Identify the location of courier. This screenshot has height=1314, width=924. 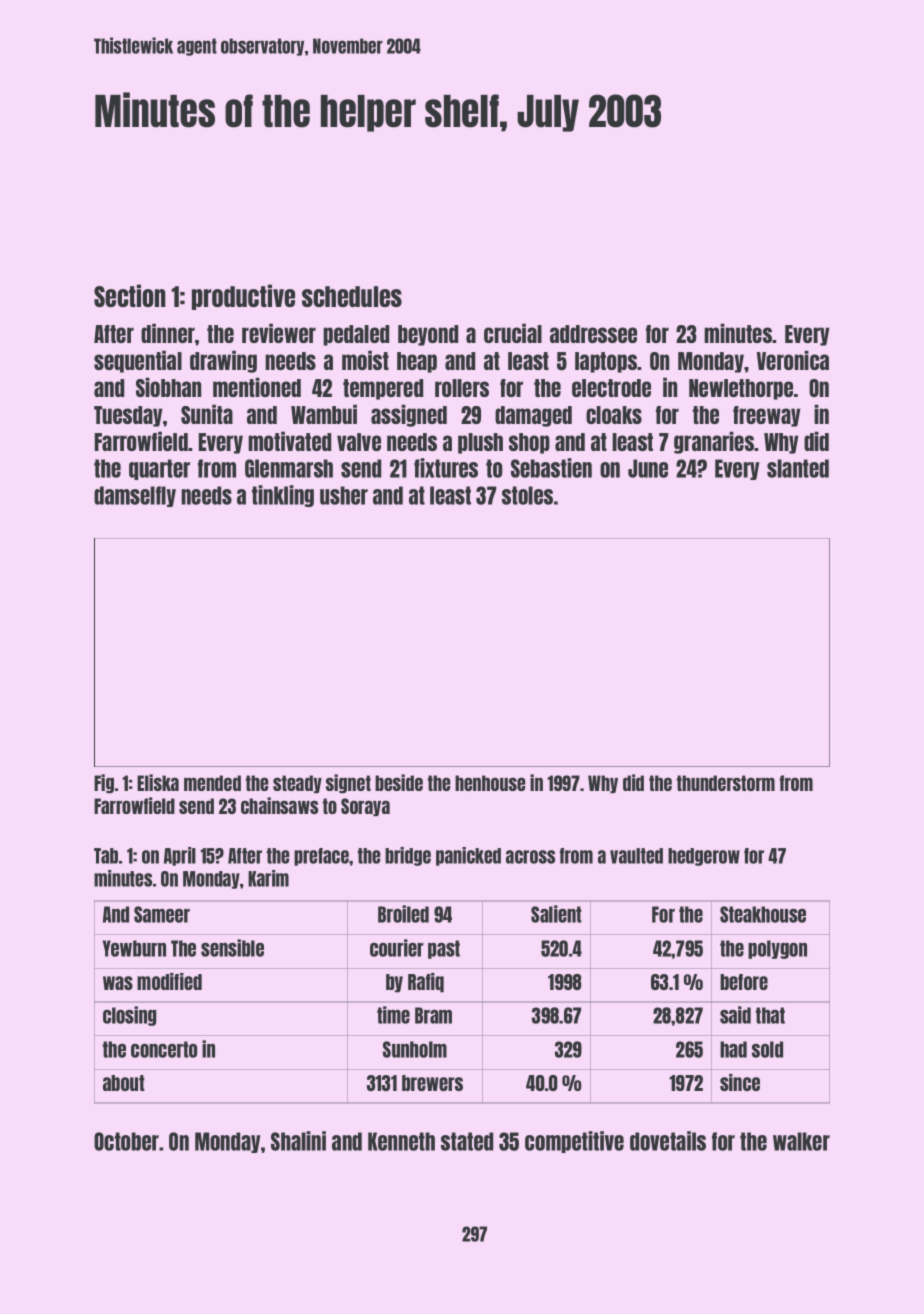
(397, 948).
